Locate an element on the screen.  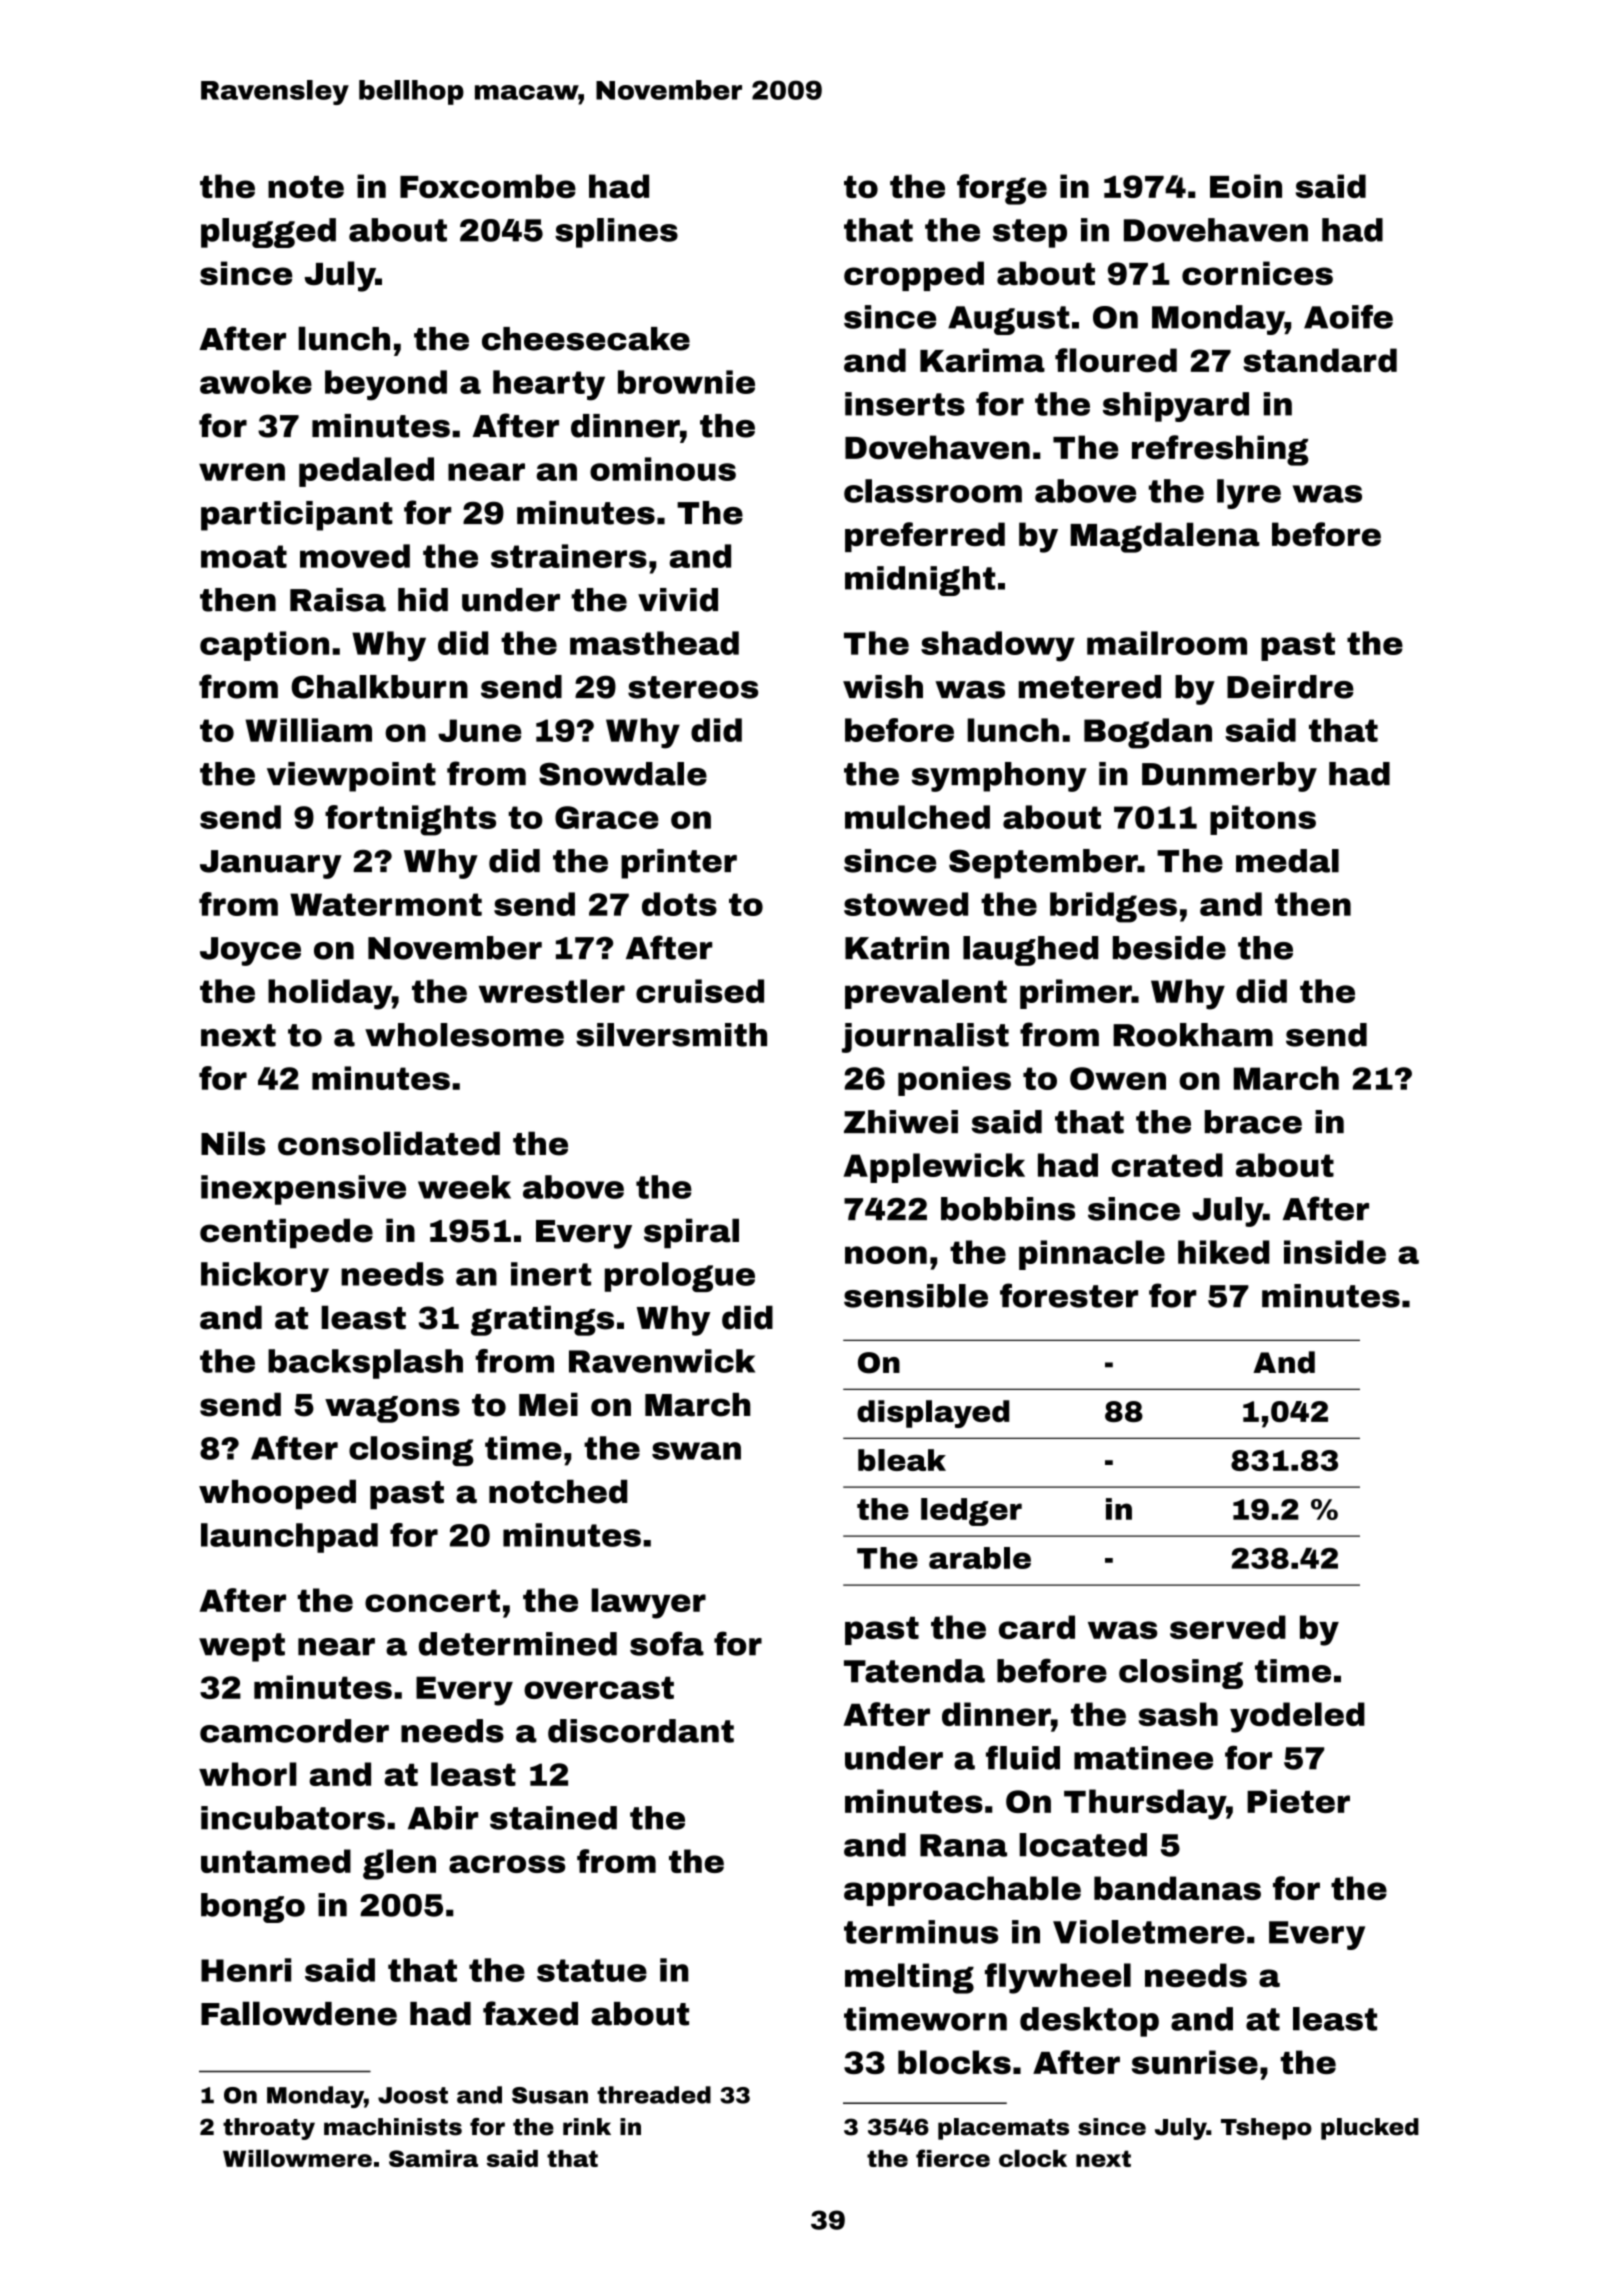
lawyer is located at coordinates (648, 1603).
